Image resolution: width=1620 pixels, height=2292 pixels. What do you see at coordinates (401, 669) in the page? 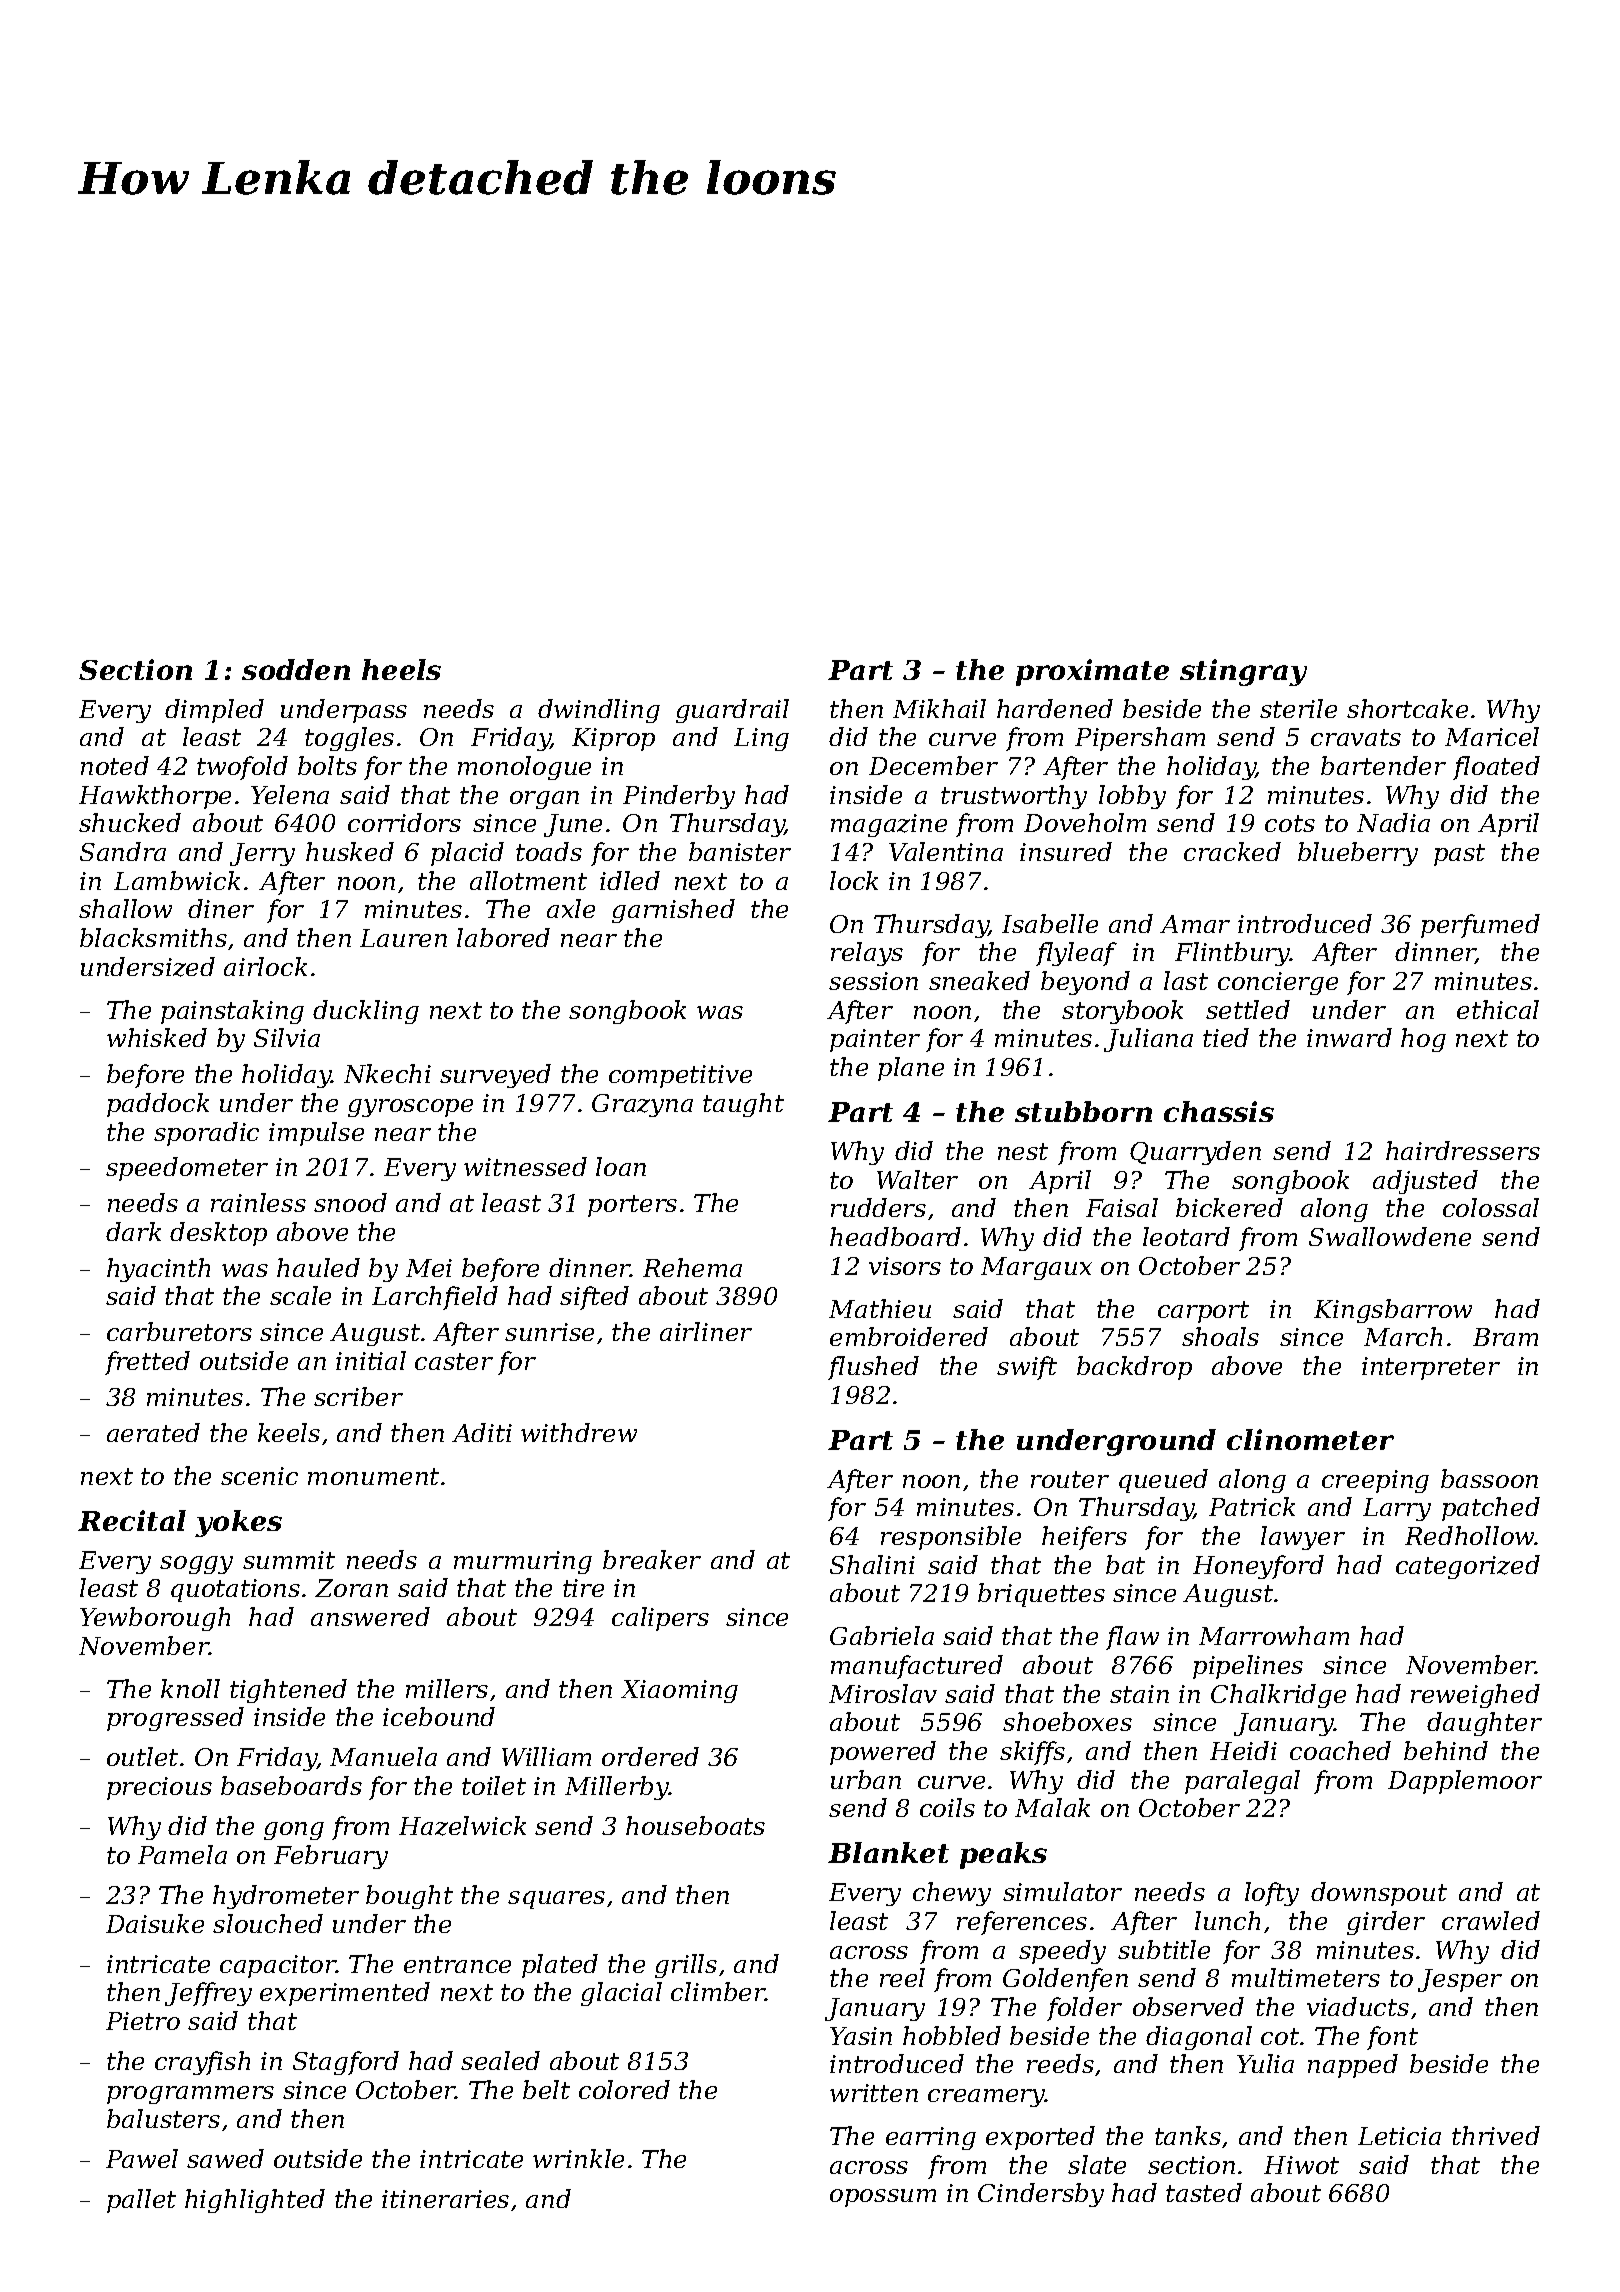
I see `heels` at bounding box center [401, 669].
